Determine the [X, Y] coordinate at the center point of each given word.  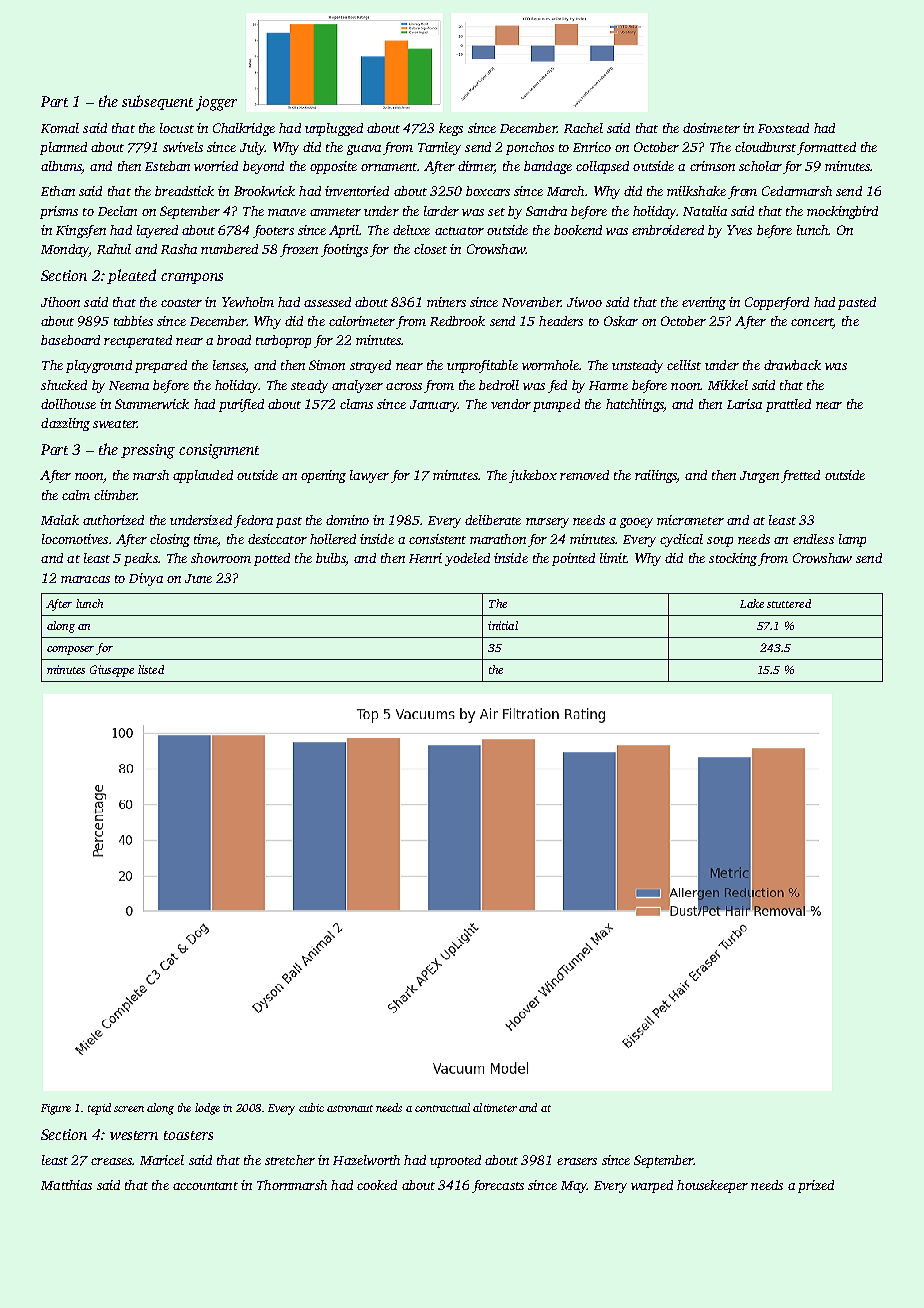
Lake [752, 603]
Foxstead [783, 128]
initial [503, 625]
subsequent [157, 102]
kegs [451, 129]
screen [129, 1109]
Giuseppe [112, 671]
